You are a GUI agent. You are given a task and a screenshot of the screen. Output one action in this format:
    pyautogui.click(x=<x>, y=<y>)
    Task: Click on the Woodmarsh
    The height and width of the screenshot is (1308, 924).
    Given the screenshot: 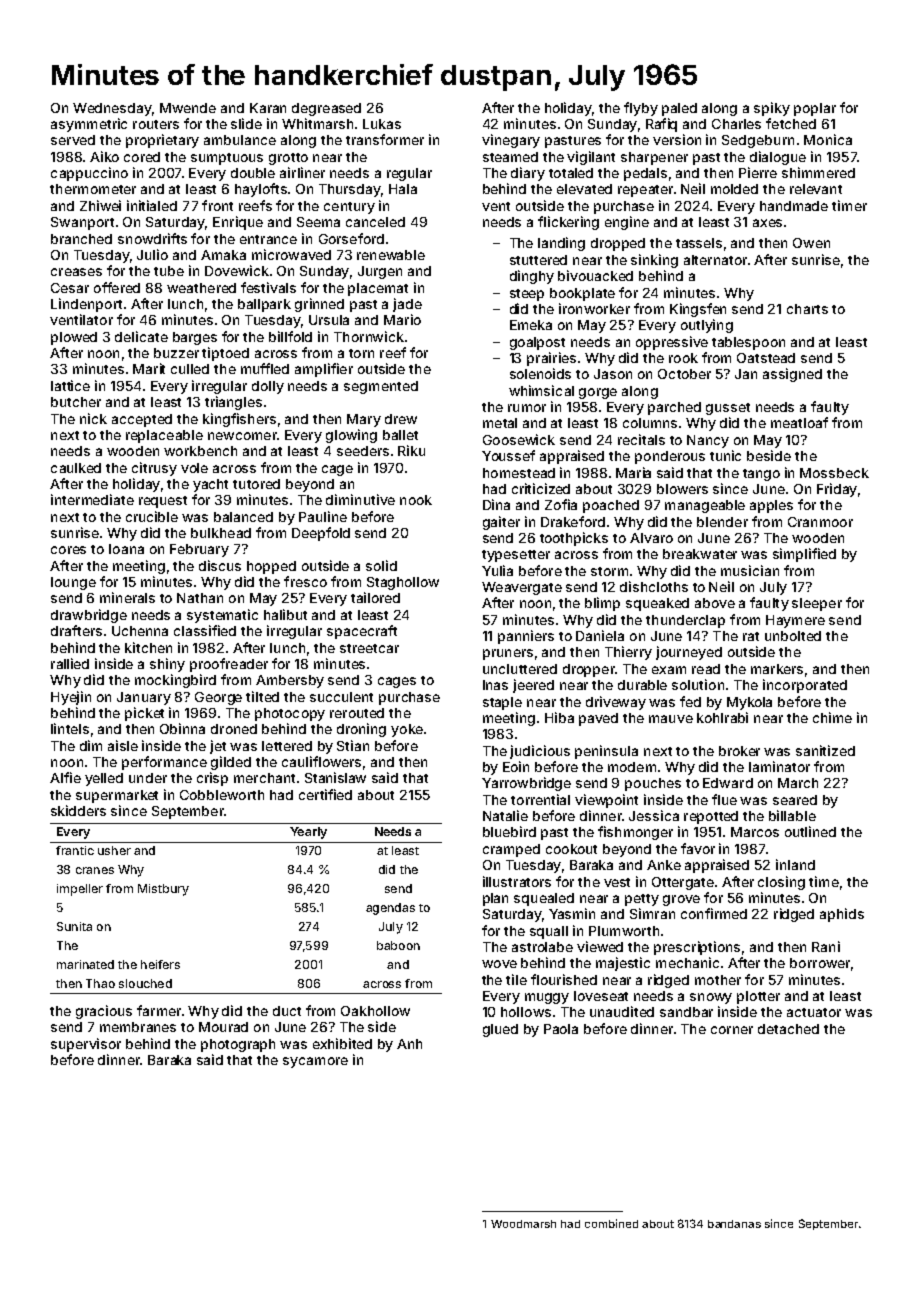 What is the action you would take?
    pyautogui.click(x=523, y=1224)
